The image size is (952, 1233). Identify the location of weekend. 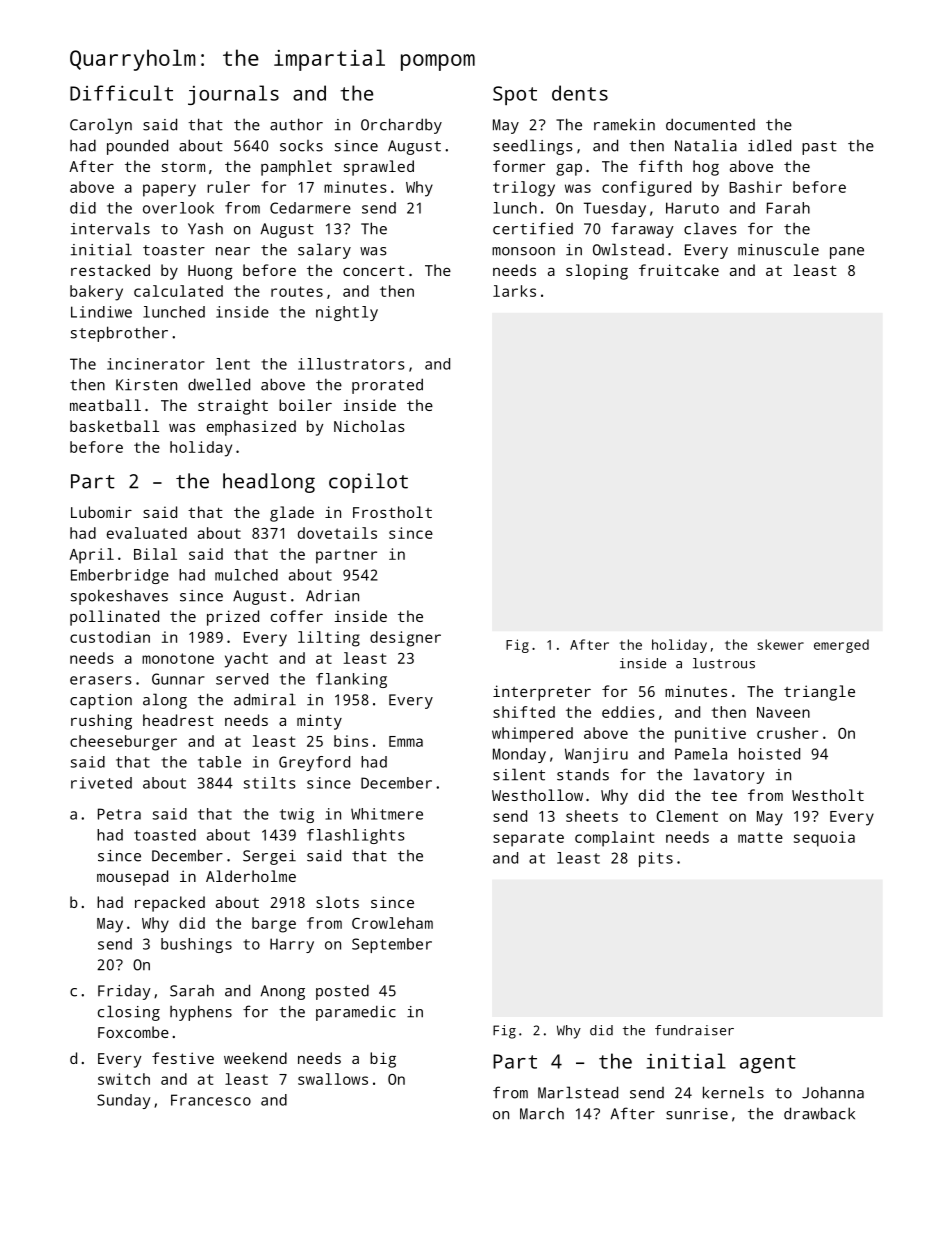
(255, 1058).
